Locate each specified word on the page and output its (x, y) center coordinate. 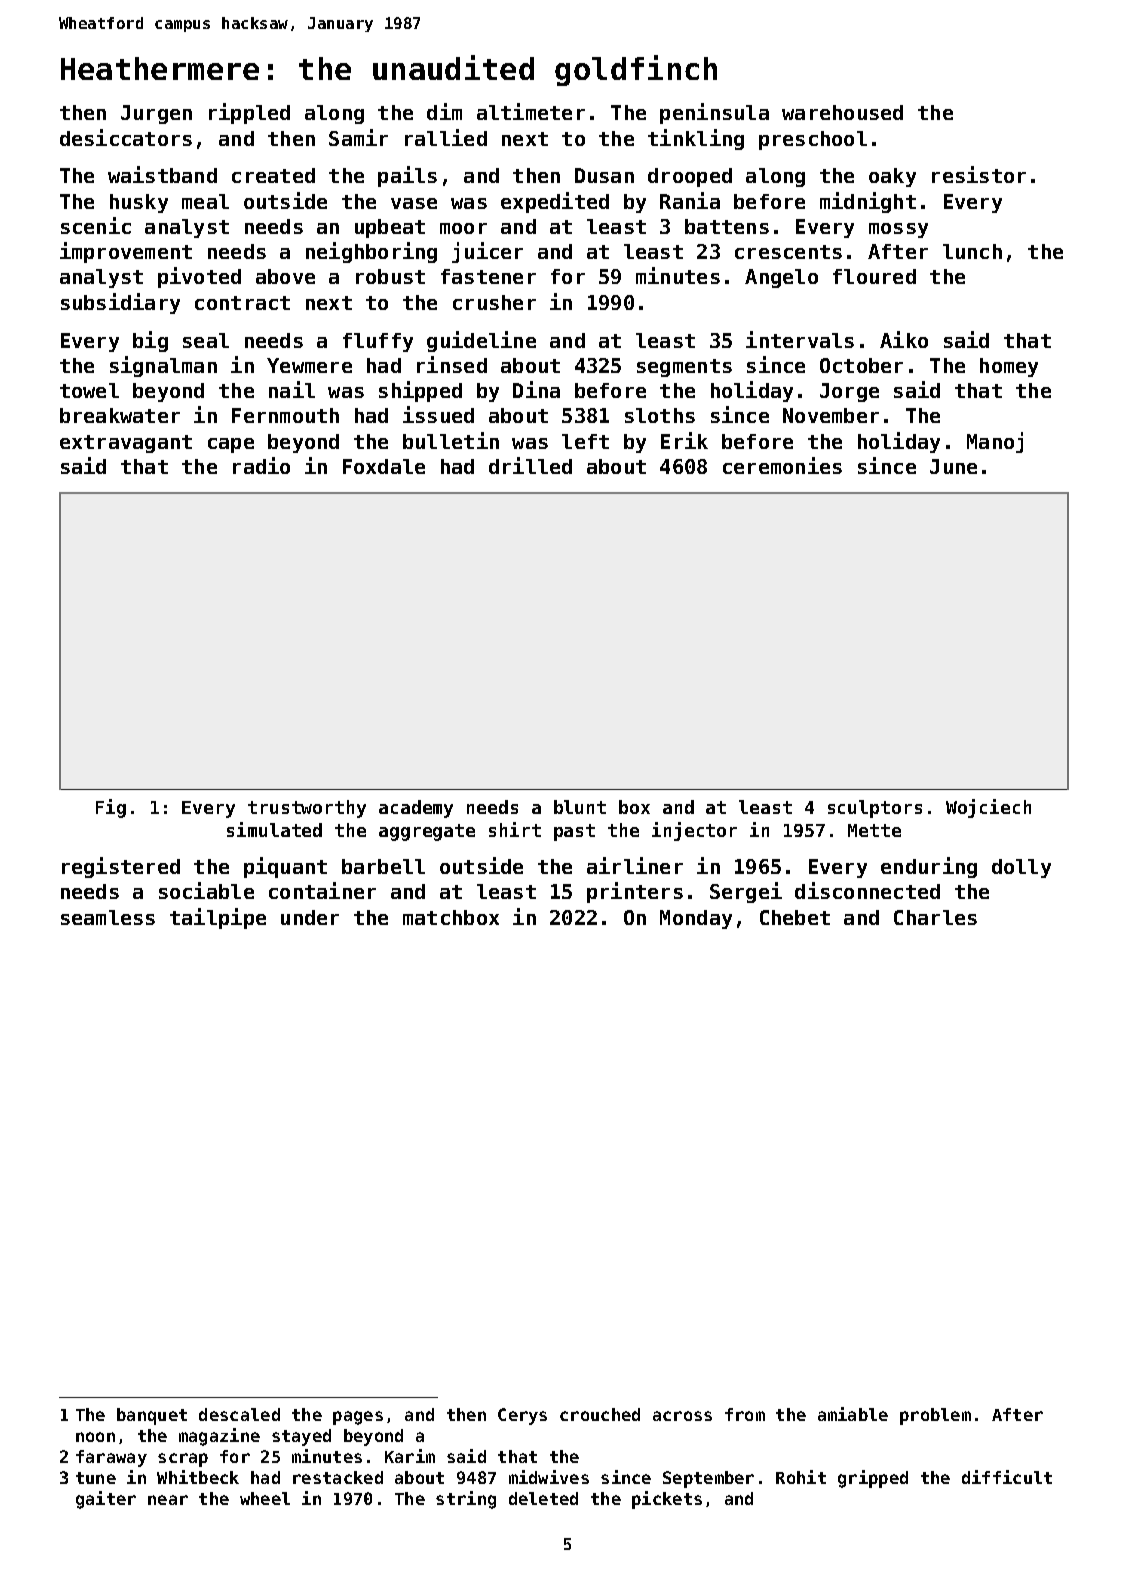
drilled (530, 465)
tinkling (696, 139)
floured (874, 276)
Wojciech (988, 808)
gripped (873, 1479)
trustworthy (307, 809)
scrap (183, 1460)
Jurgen (156, 114)
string (466, 1500)
